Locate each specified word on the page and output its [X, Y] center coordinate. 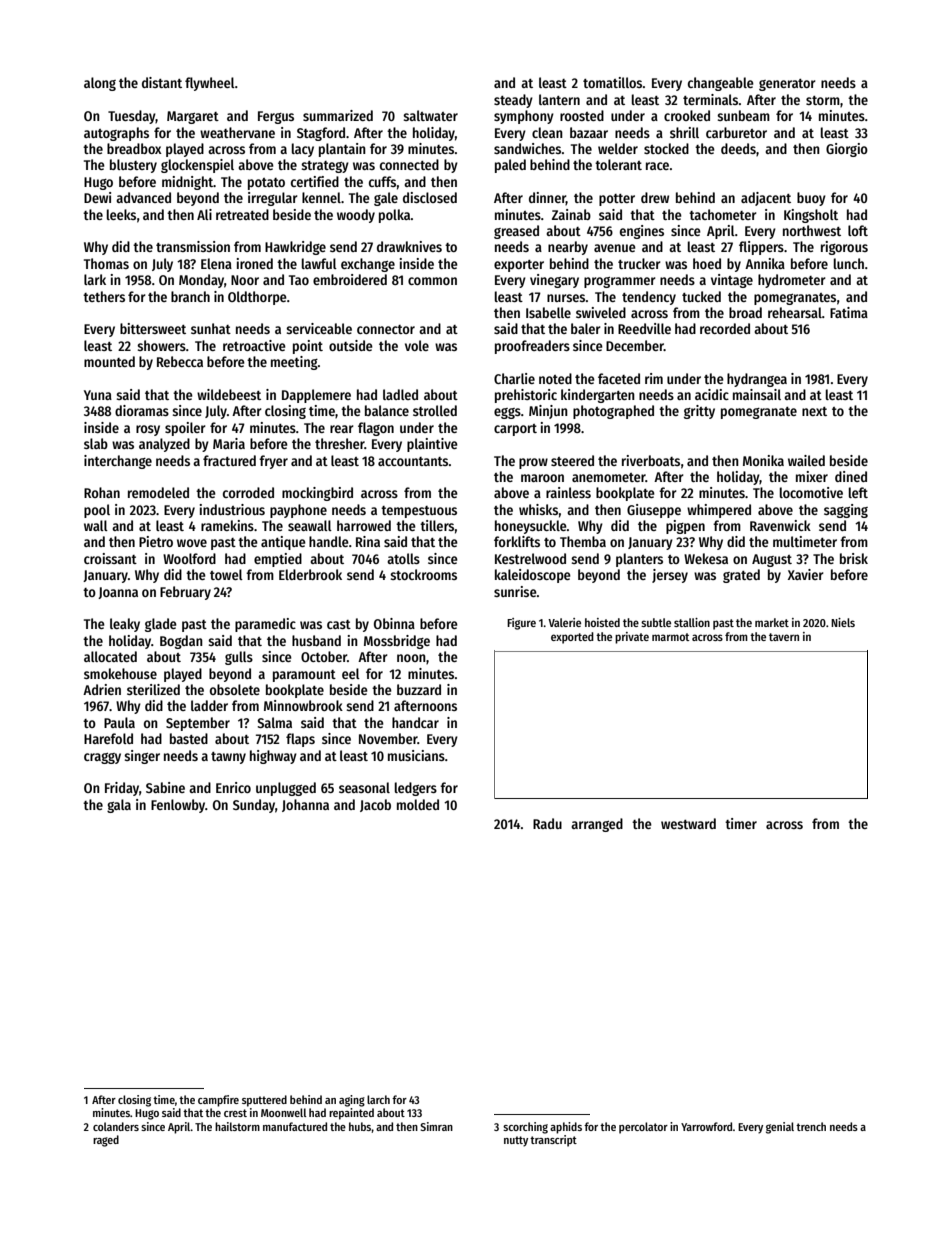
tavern [784, 637]
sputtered [264, 1101]
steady [513, 101]
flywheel [210, 84]
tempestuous [419, 512]
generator [787, 85]
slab [96, 443]
